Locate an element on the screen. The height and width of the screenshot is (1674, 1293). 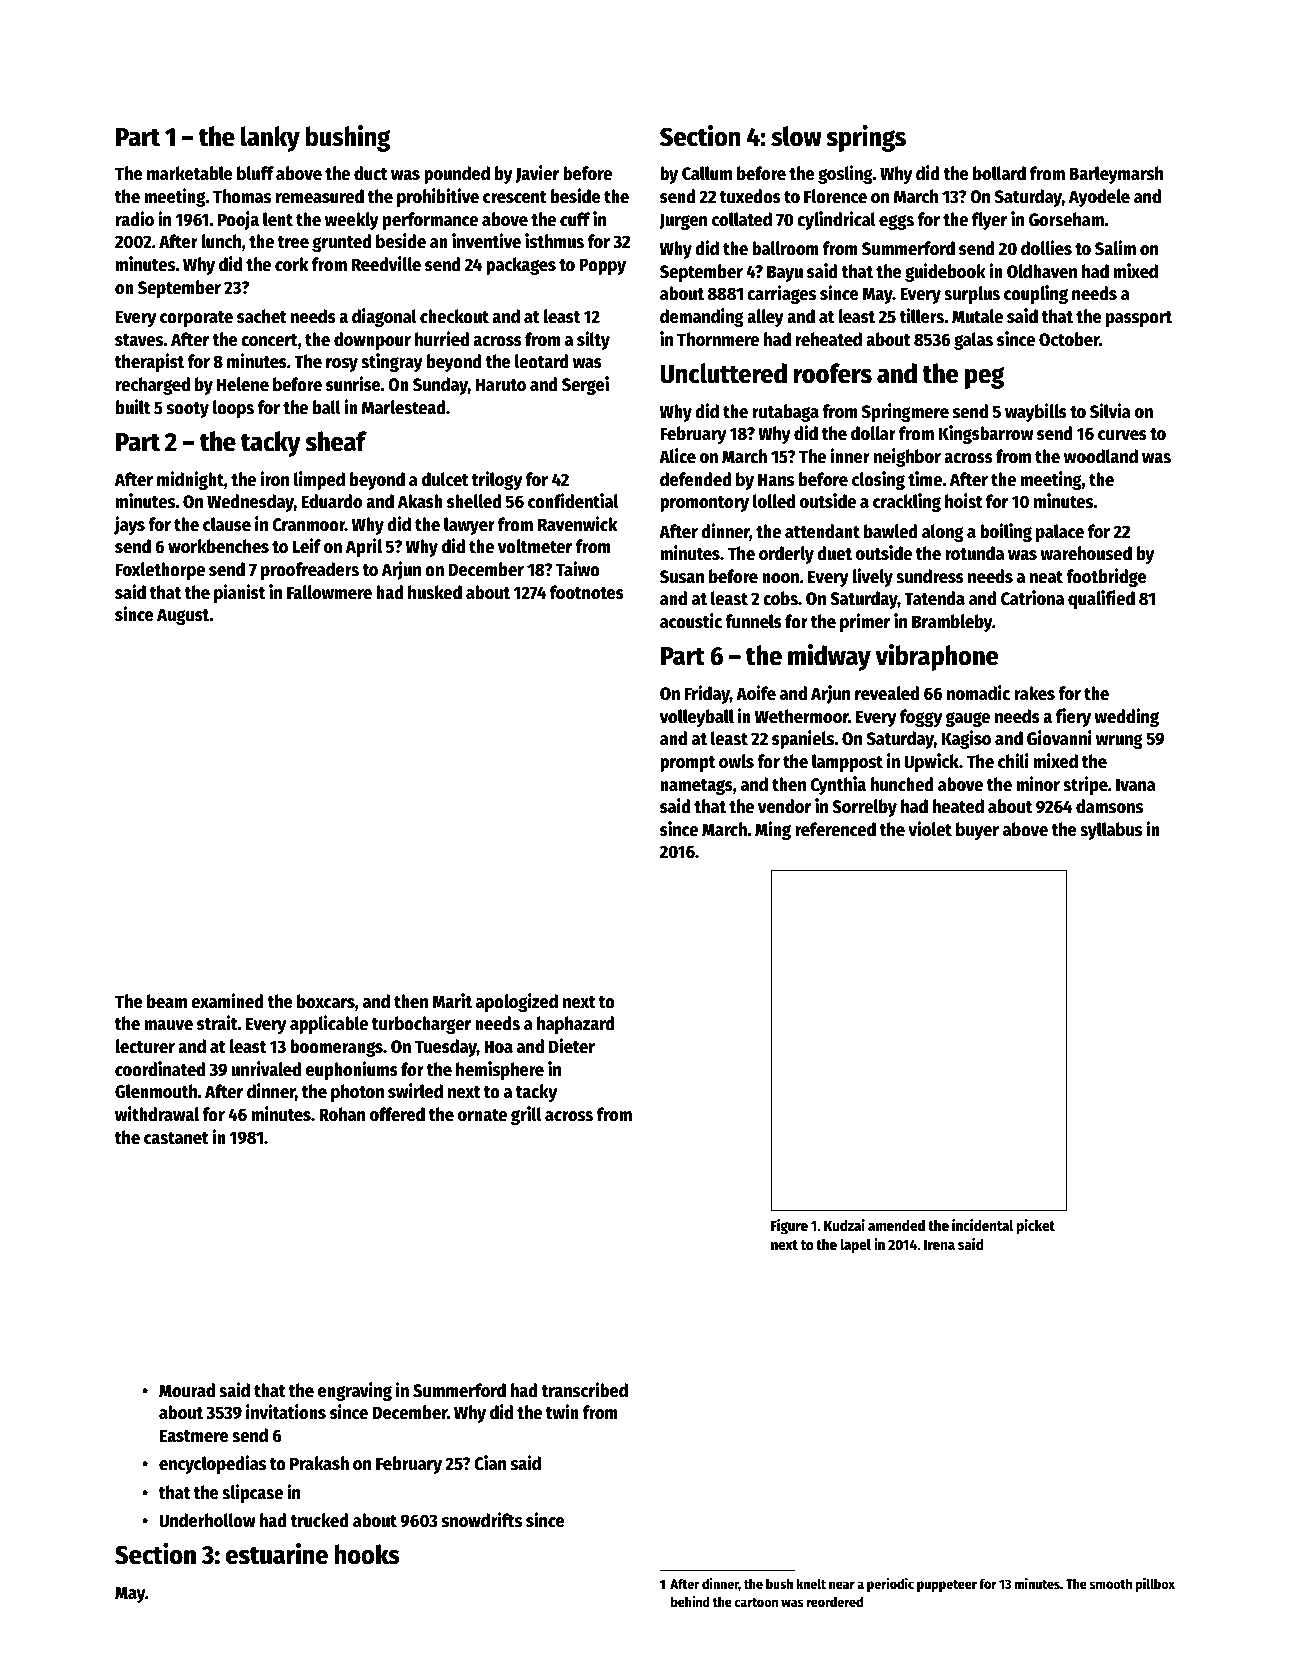
behind is located at coordinates (690, 1601).
